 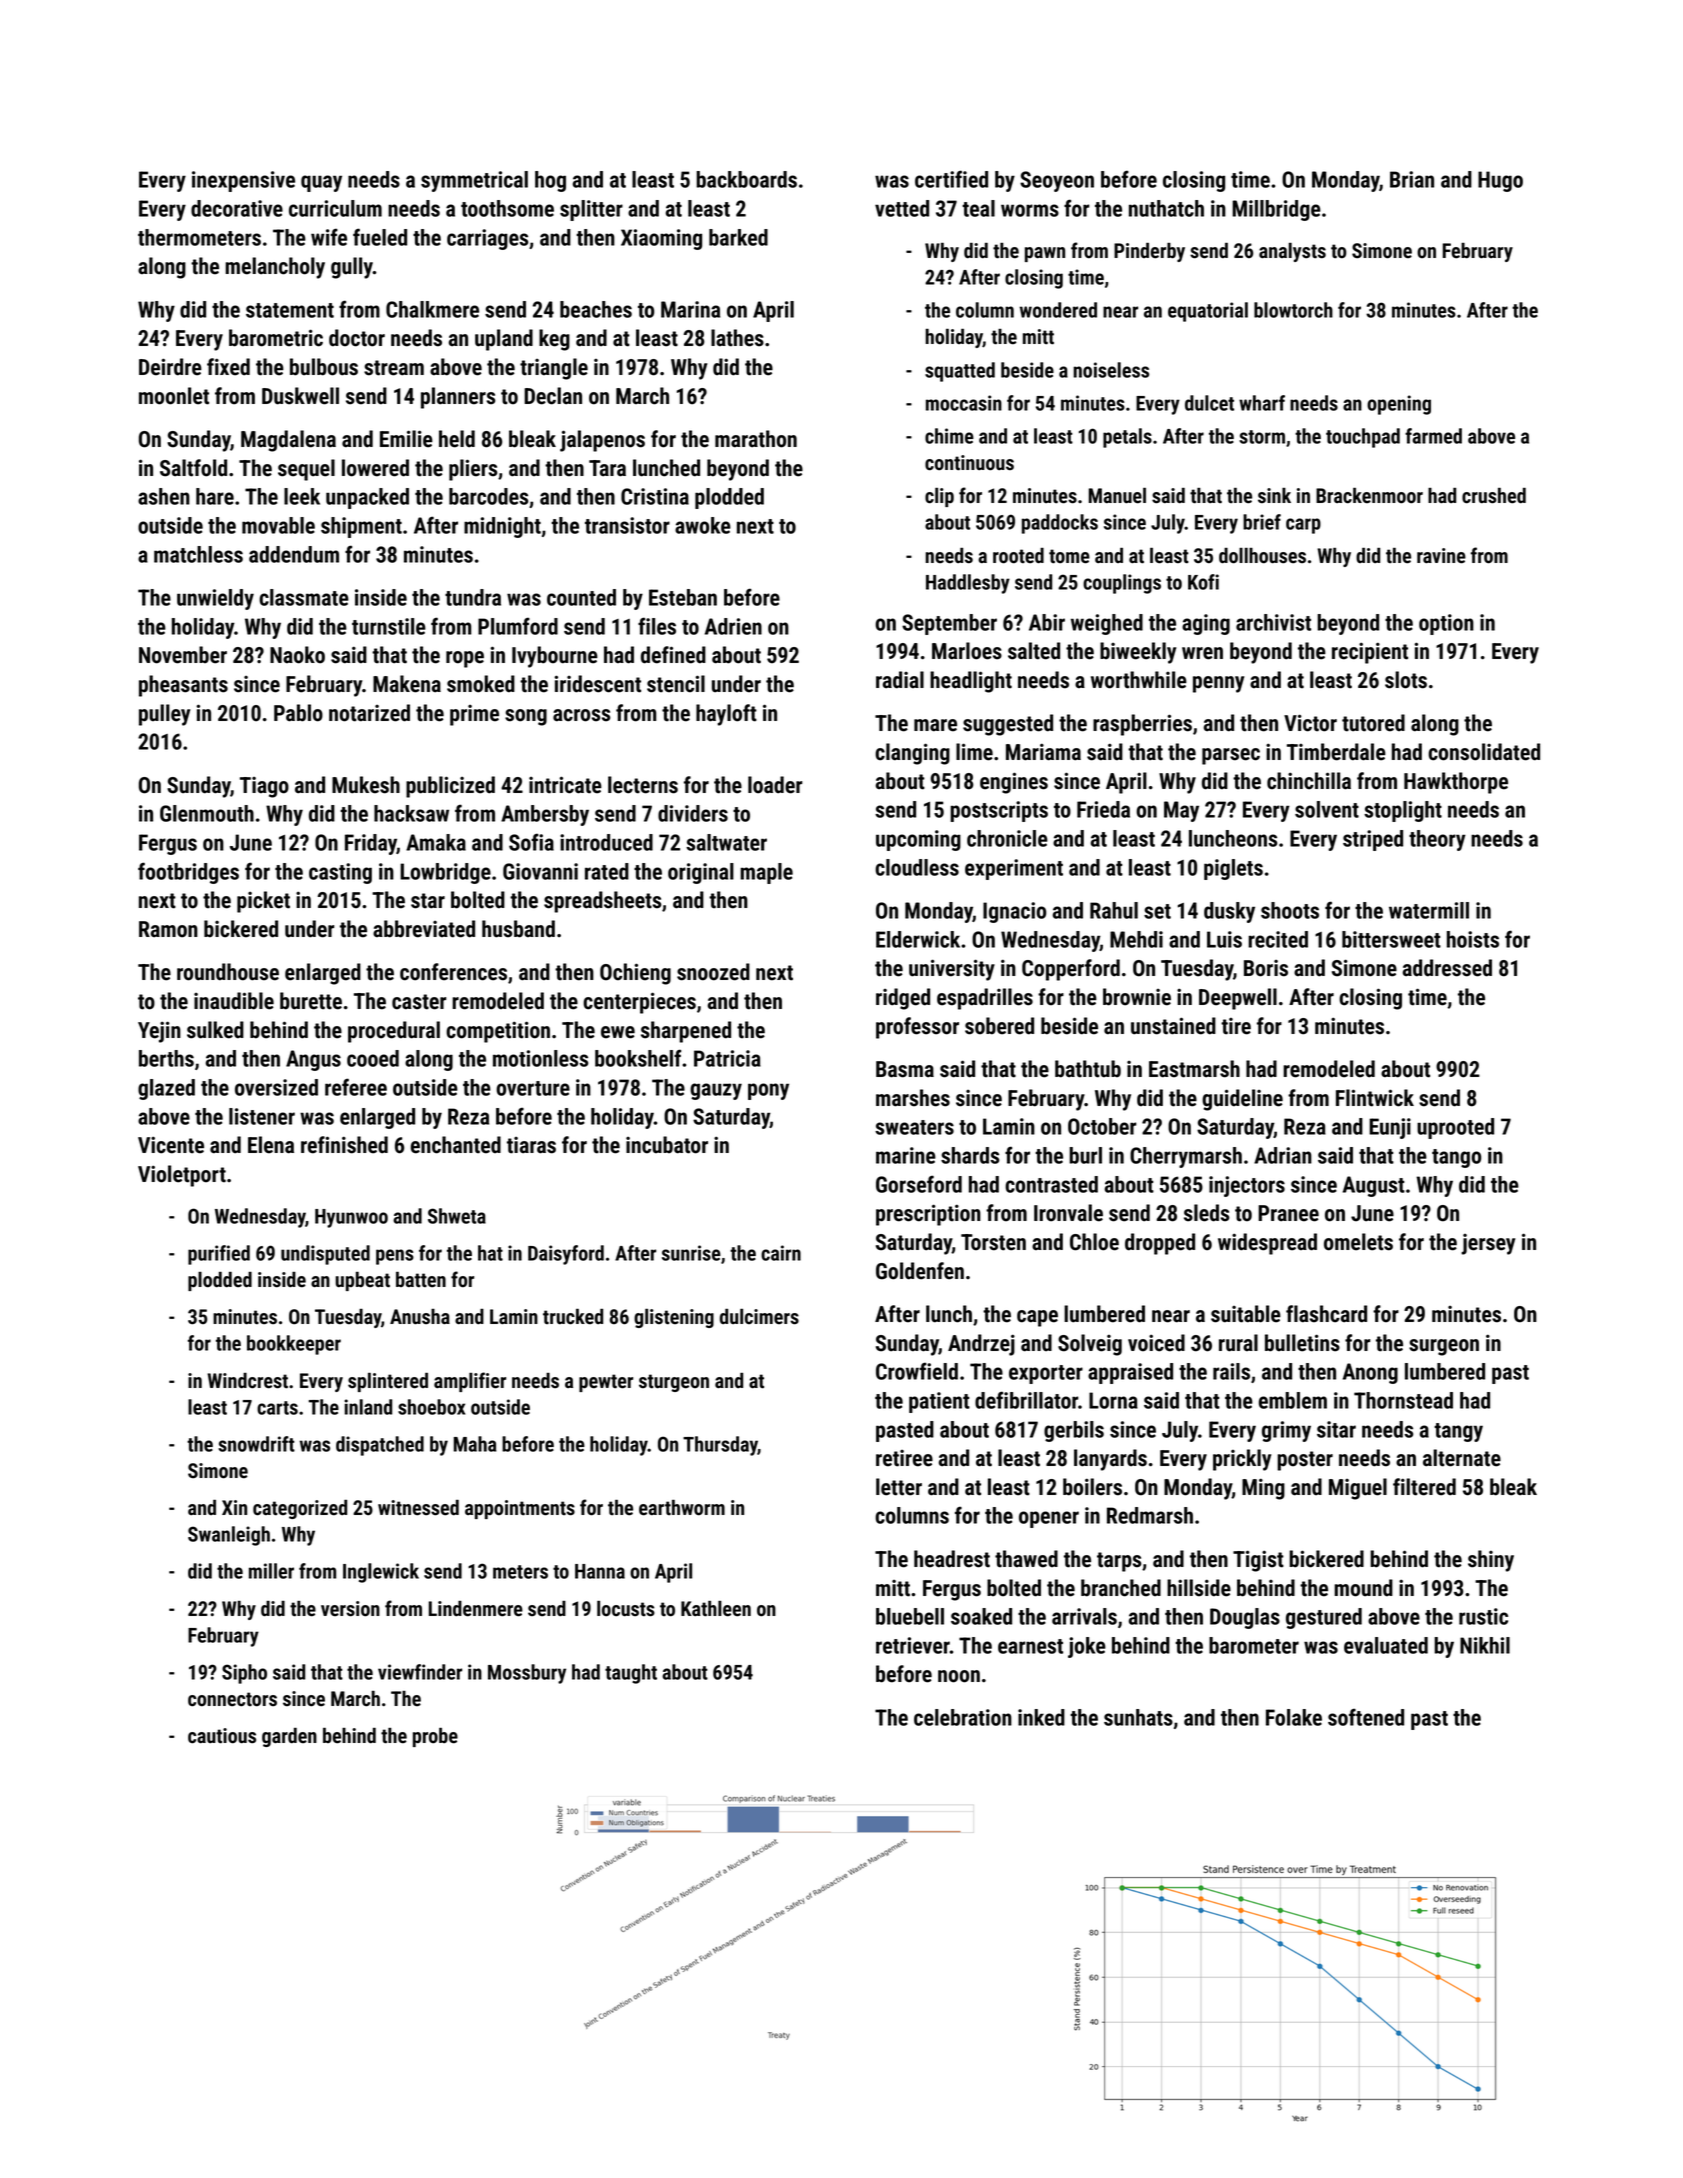 I want to click on Ramon, so click(x=168, y=929).
